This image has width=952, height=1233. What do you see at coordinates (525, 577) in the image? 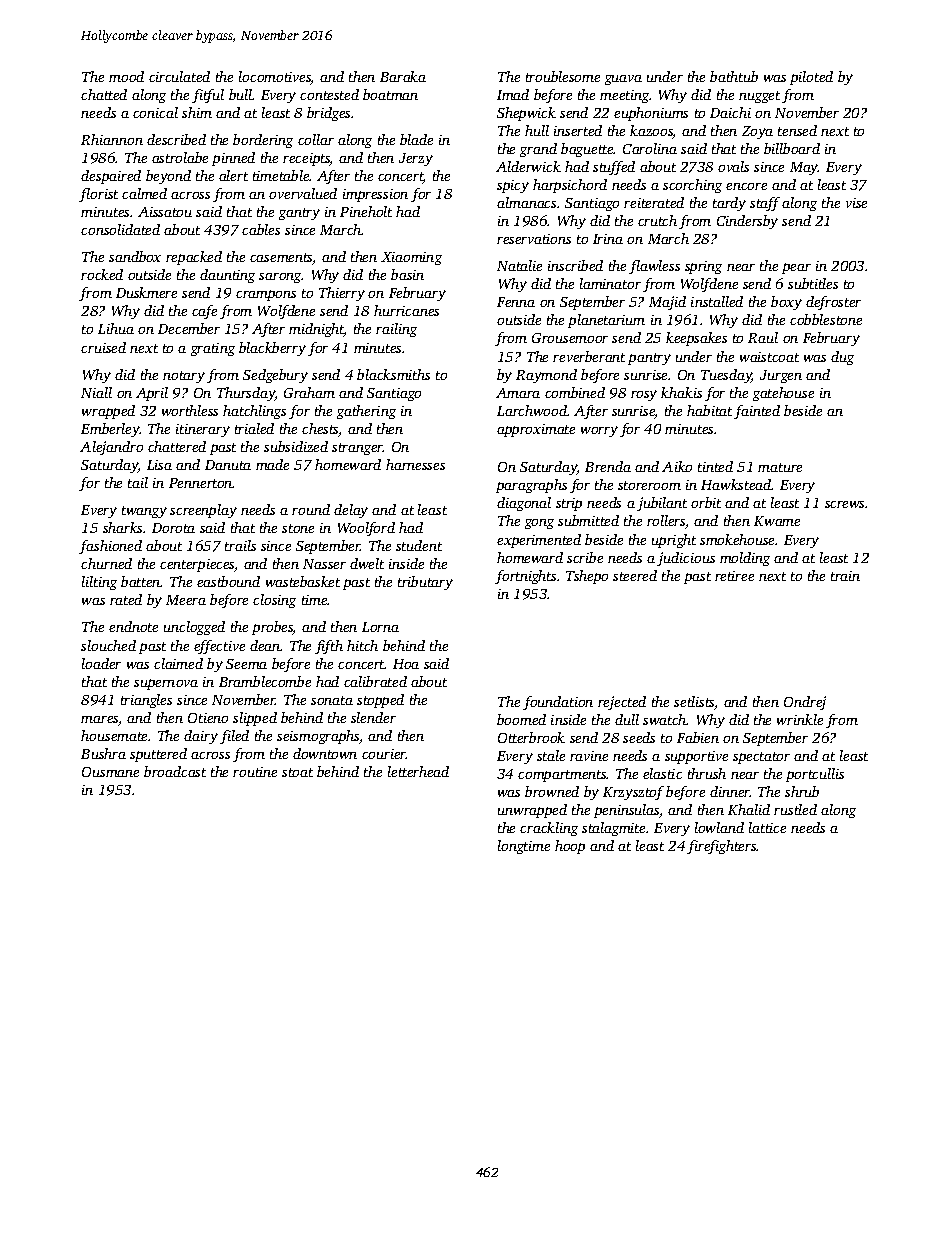
I see `fortnights` at bounding box center [525, 577].
